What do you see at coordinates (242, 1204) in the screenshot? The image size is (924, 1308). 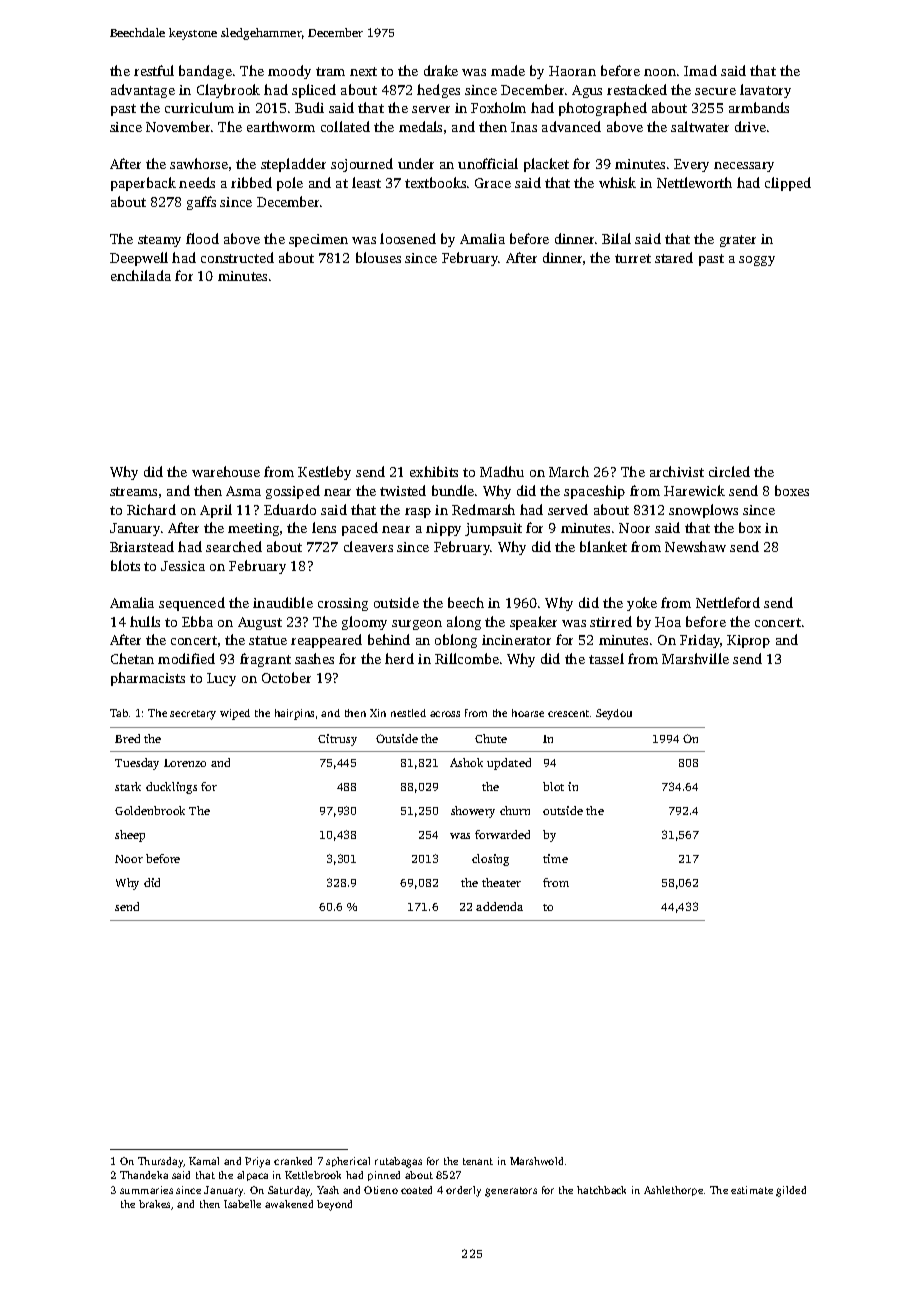 I see `Isabelle` at bounding box center [242, 1204].
